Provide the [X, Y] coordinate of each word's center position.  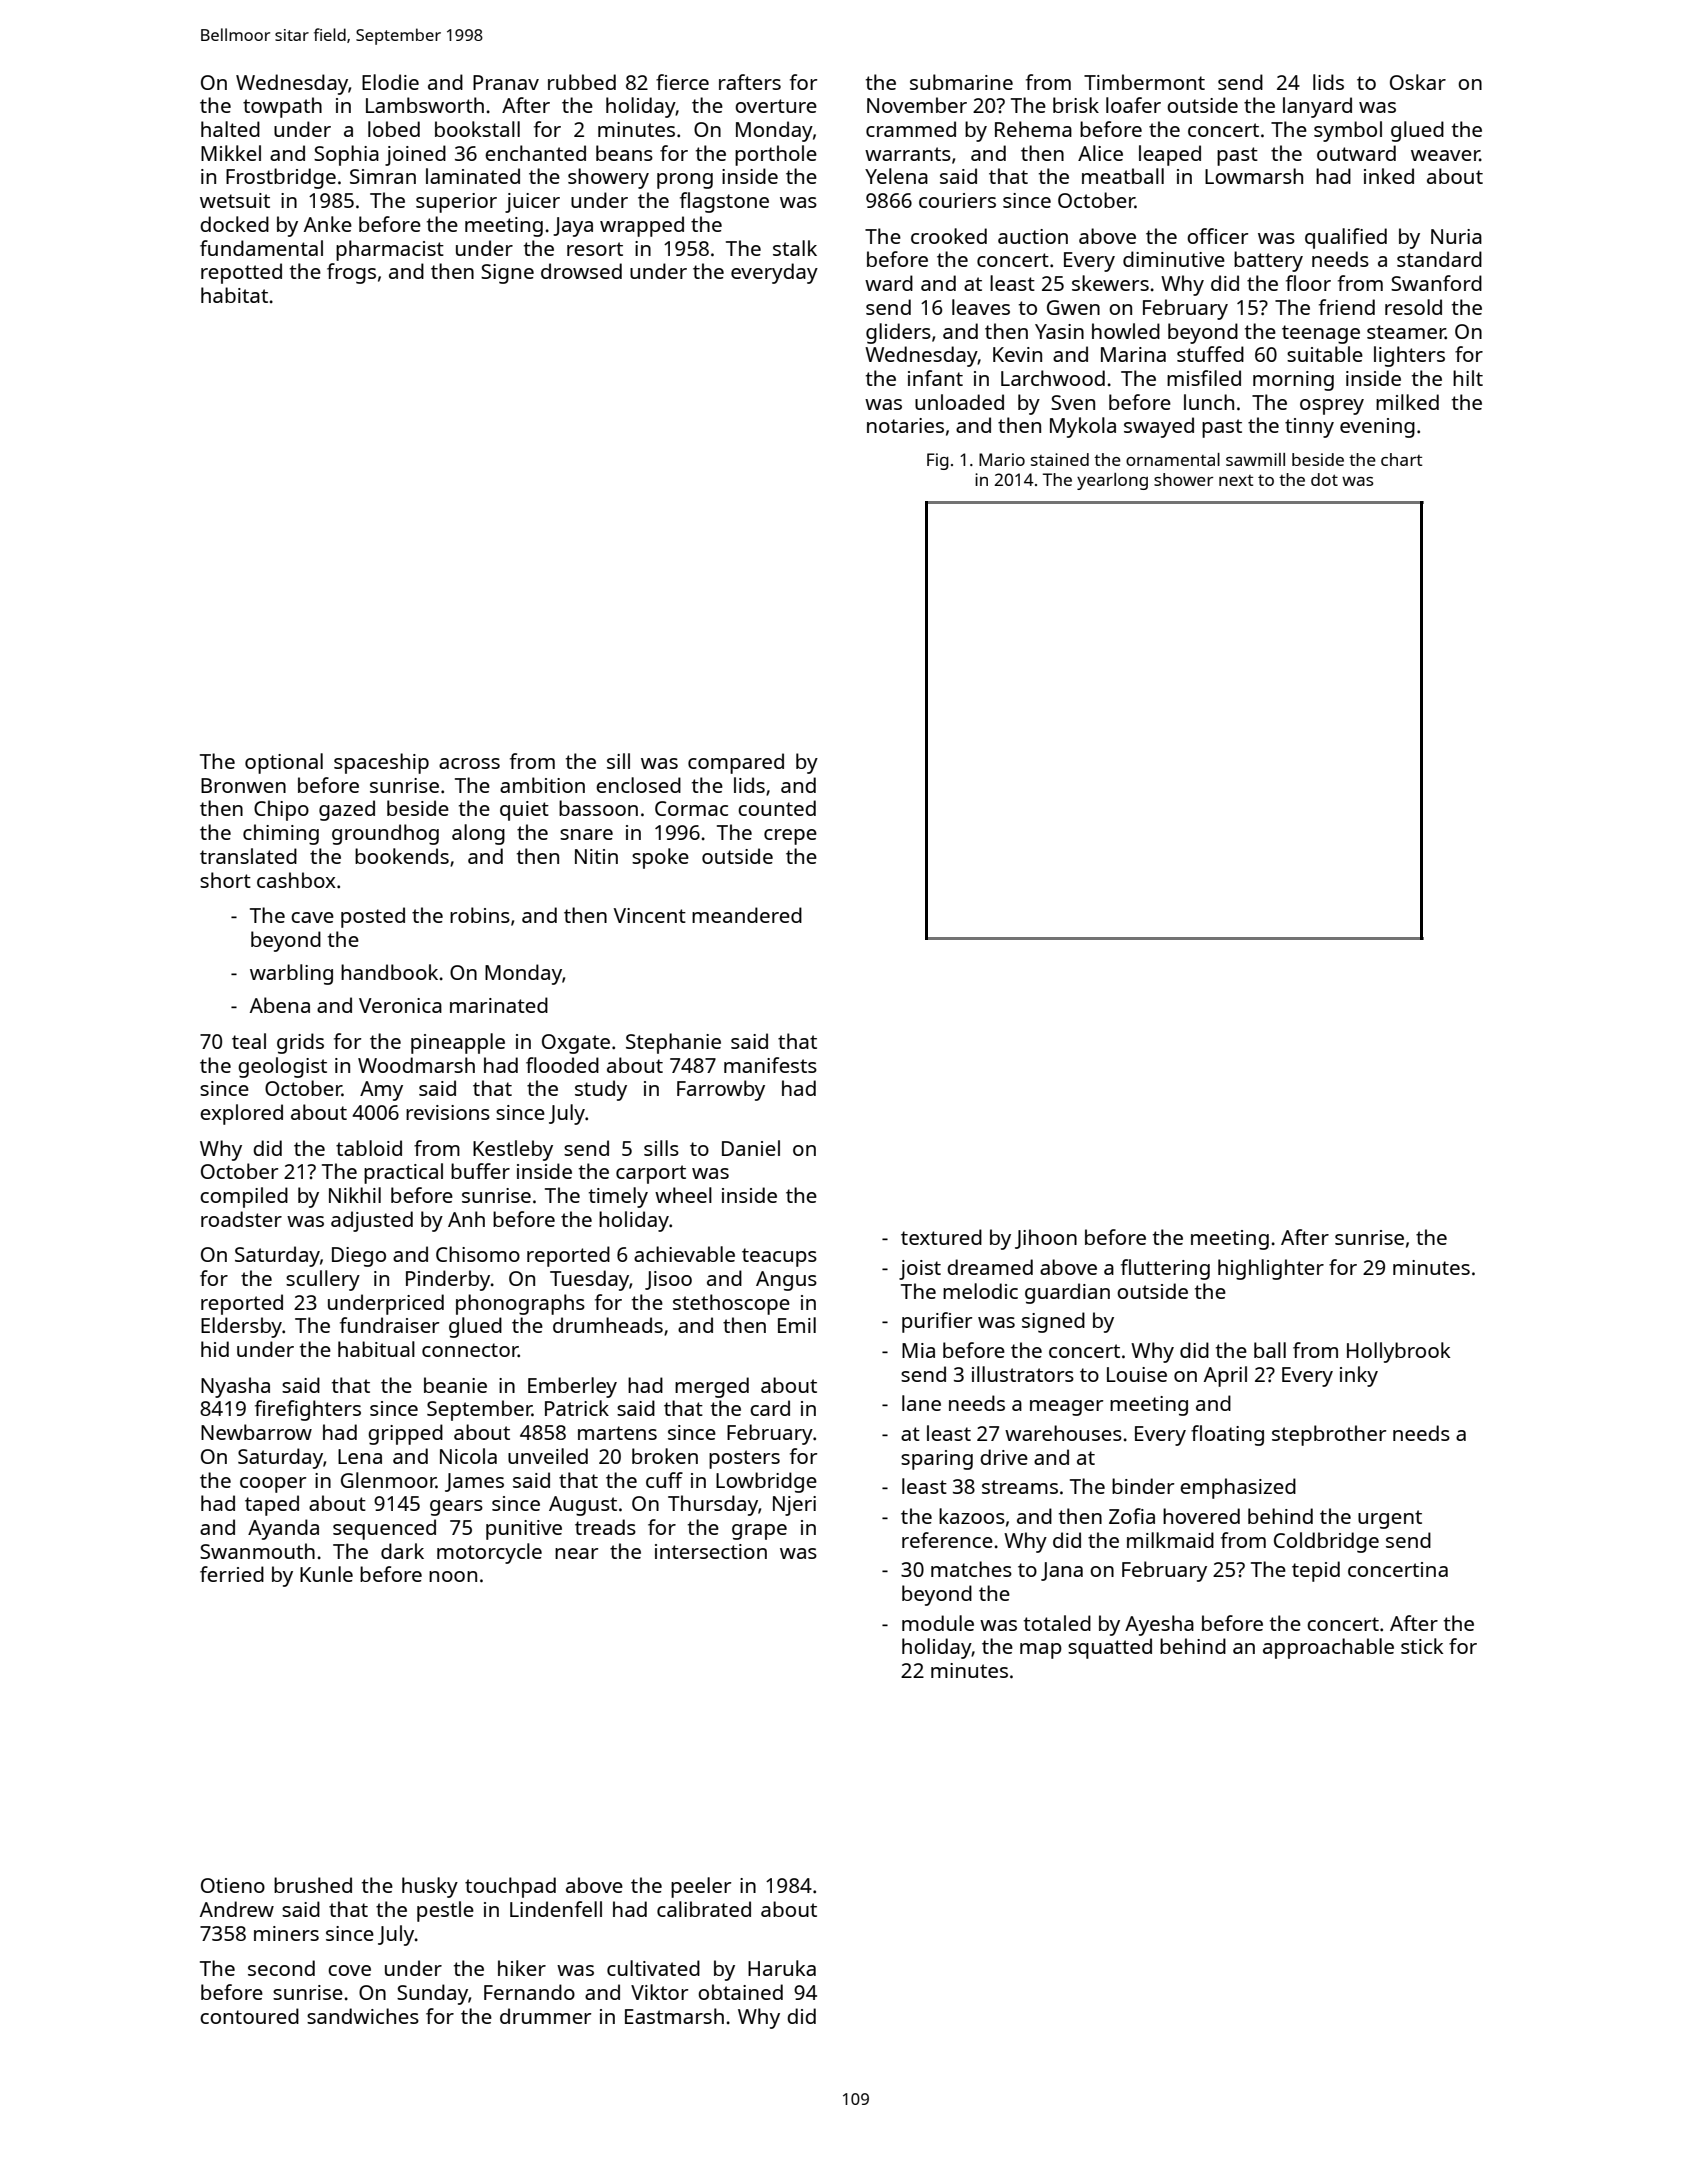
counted [777, 808]
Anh [466, 1219]
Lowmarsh [1254, 176]
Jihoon [1046, 1239]
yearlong [1112, 481]
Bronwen [243, 785]
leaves [981, 307]
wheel [683, 1195]
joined [415, 155]
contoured [249, 2016]
